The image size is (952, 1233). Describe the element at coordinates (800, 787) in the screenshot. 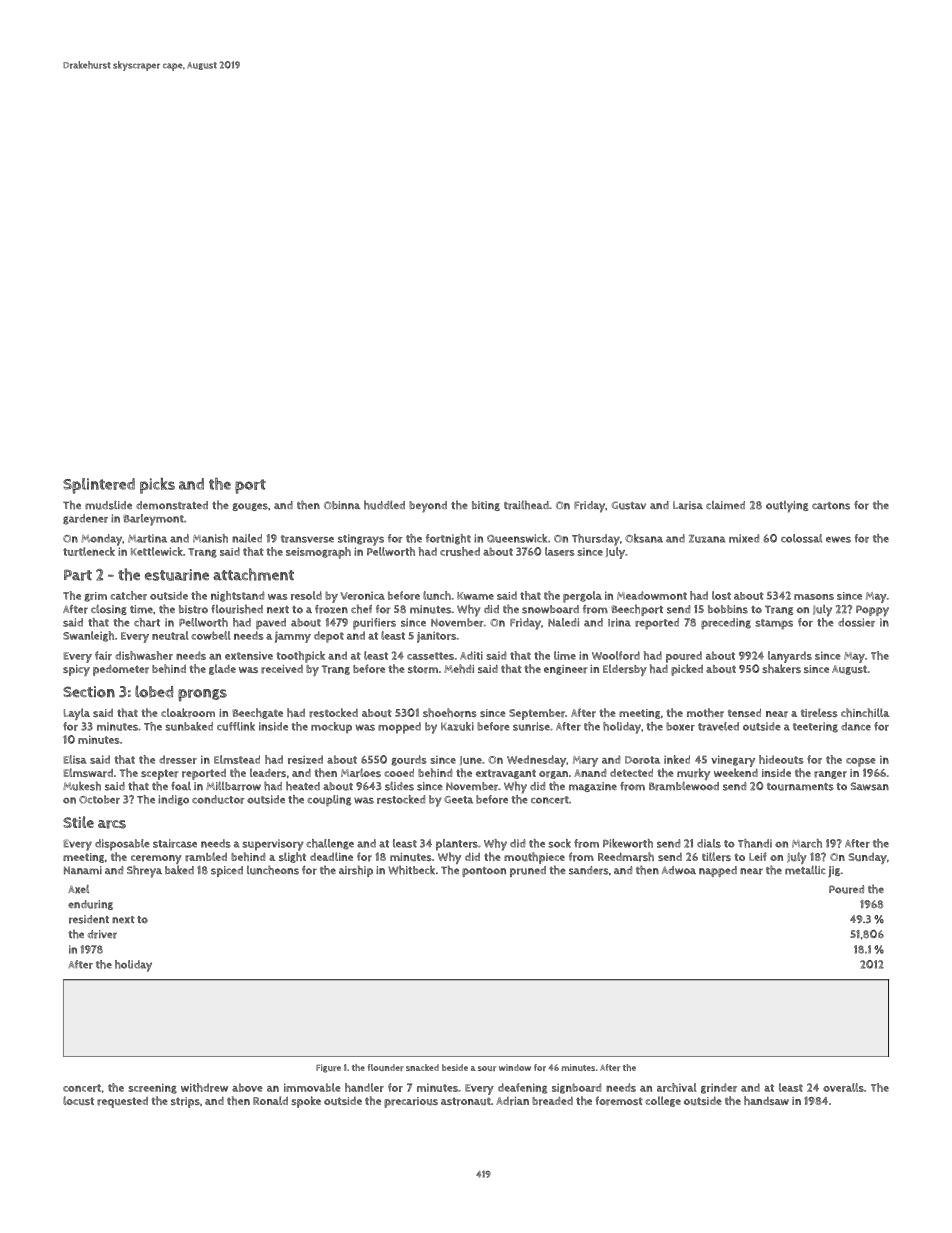

I see `tournaments` at that location.
